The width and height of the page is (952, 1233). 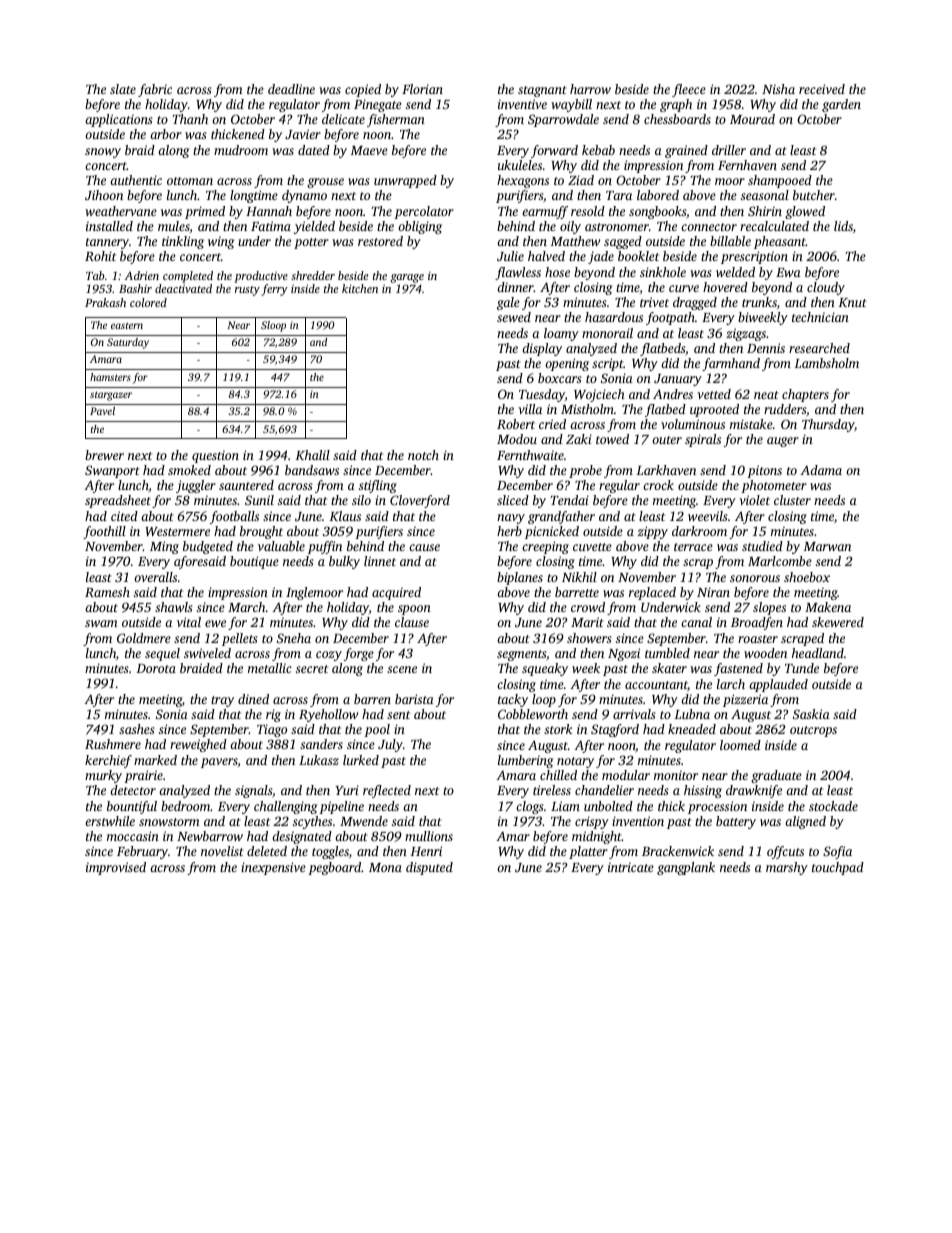 What do you see at coordinates (658, 195) in the page?
I see `labored` at bounding box center [658, 195].
